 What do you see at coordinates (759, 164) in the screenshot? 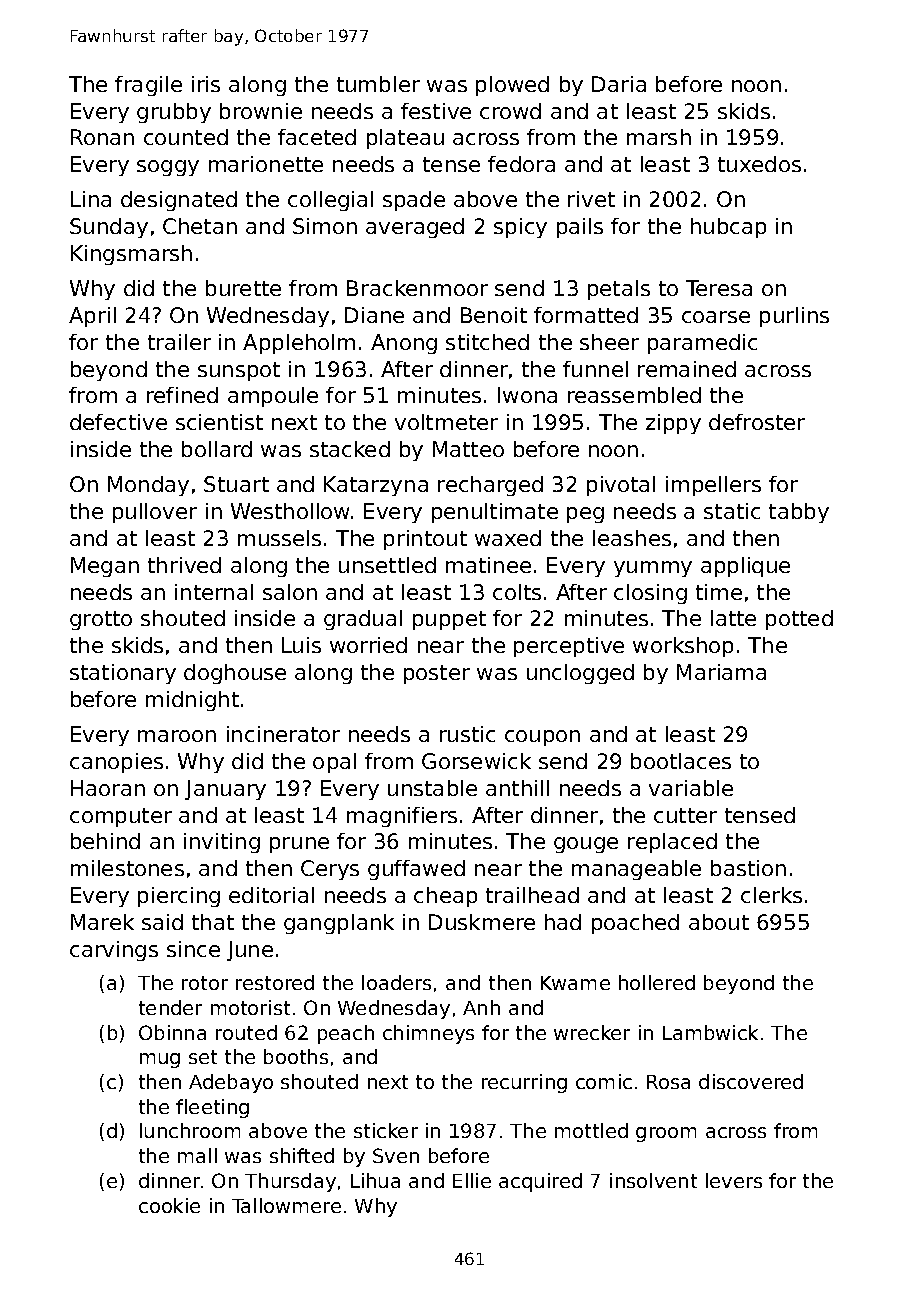
I see `tuxedos` at bounding box center [759, 164].
